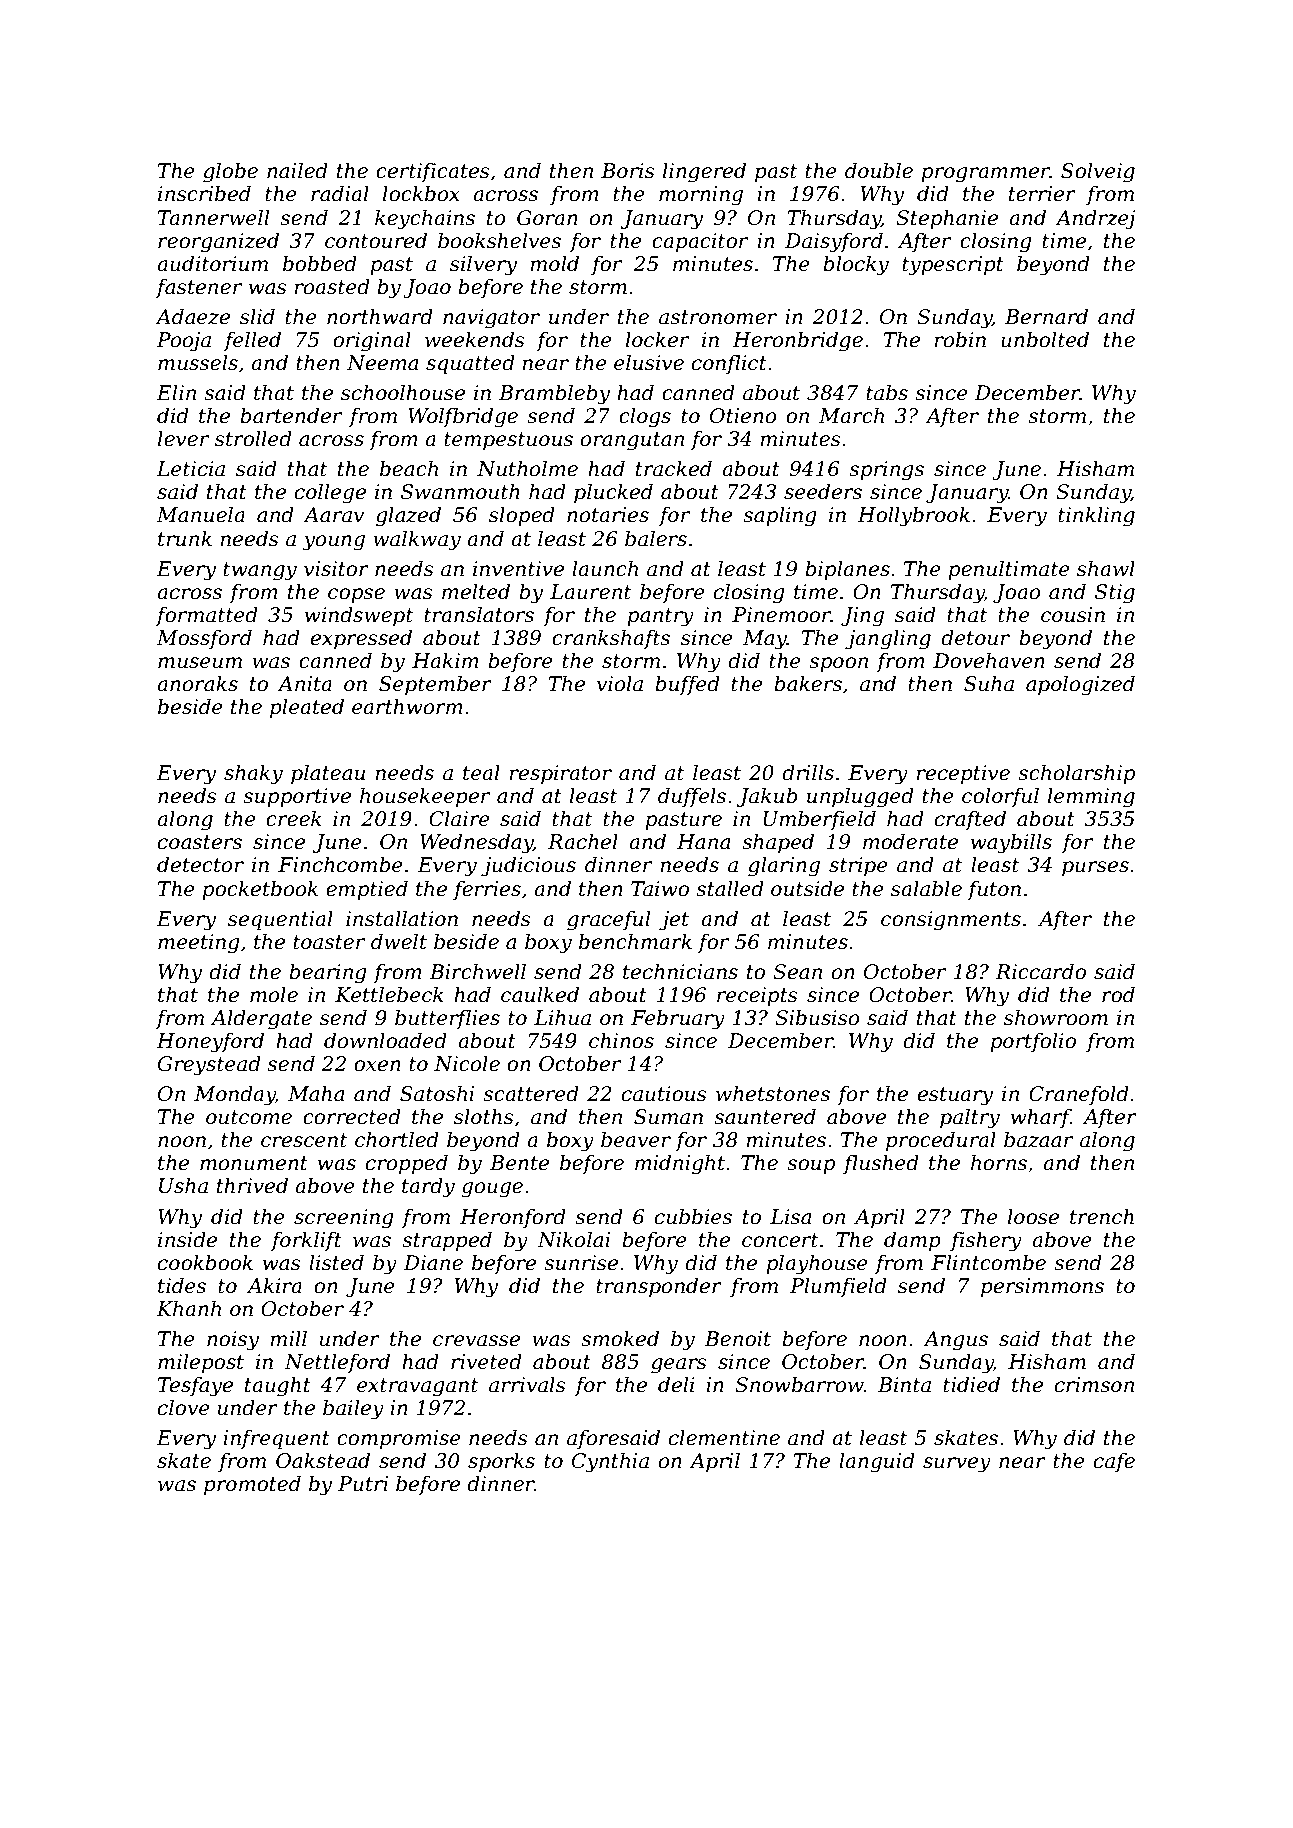  What do you see at coordinates (210, 1042) in the image?
I see `Honeyford` at bounding box center [210, 1042].
